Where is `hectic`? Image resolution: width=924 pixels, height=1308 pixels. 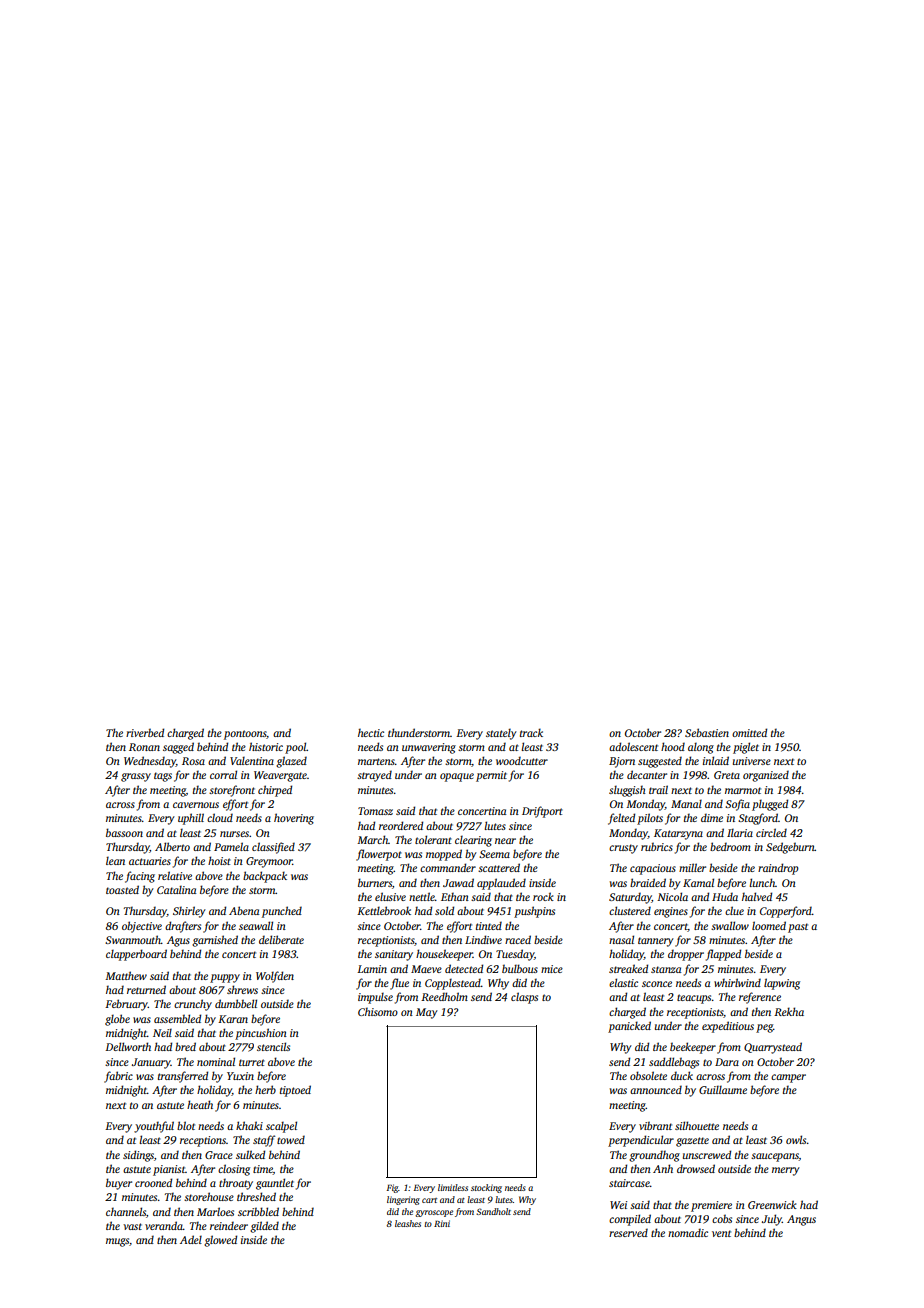
hectic is located at coordinates (371, 732).
